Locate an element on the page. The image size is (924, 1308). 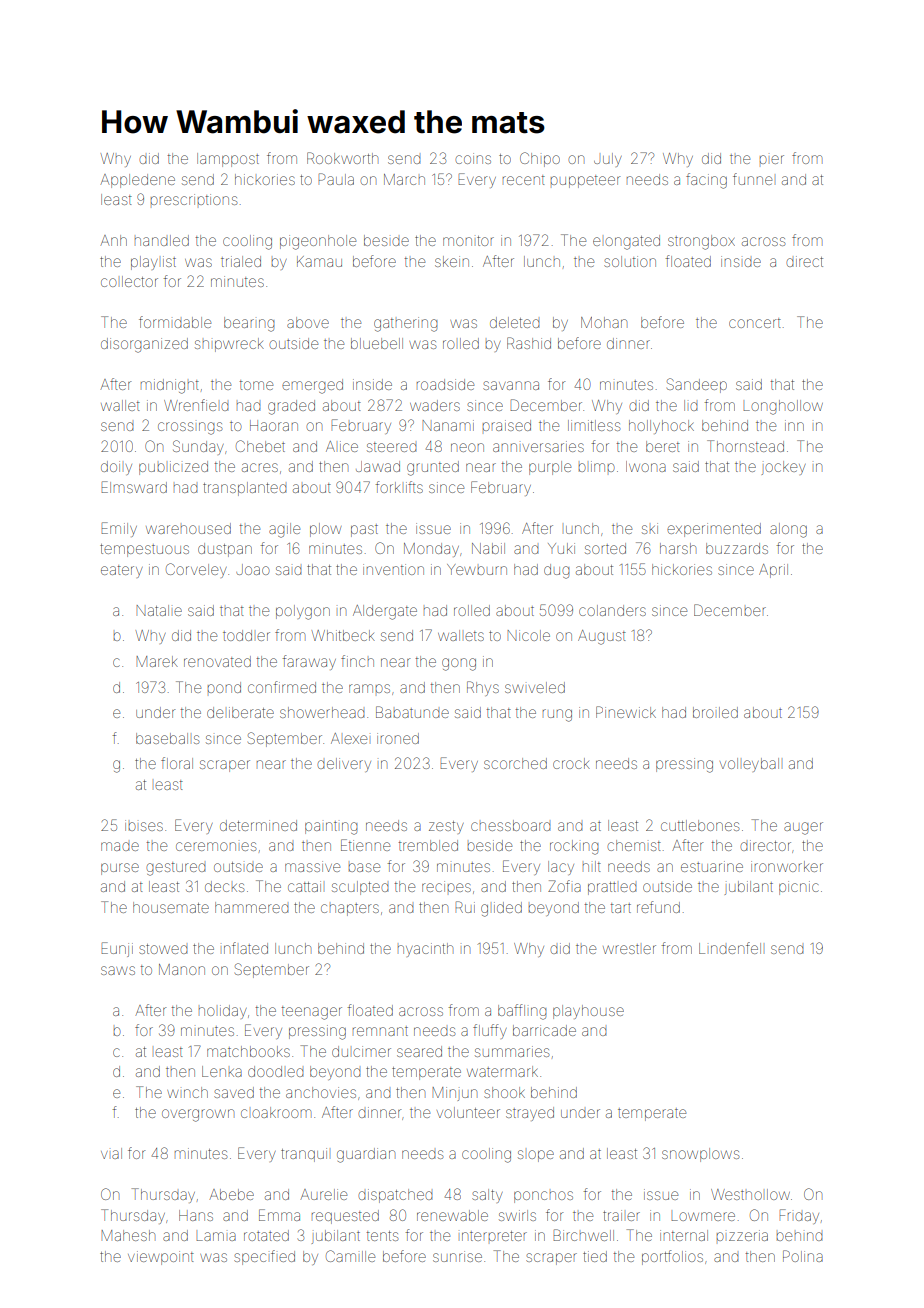
skein is located at coordinates (452, 261).
